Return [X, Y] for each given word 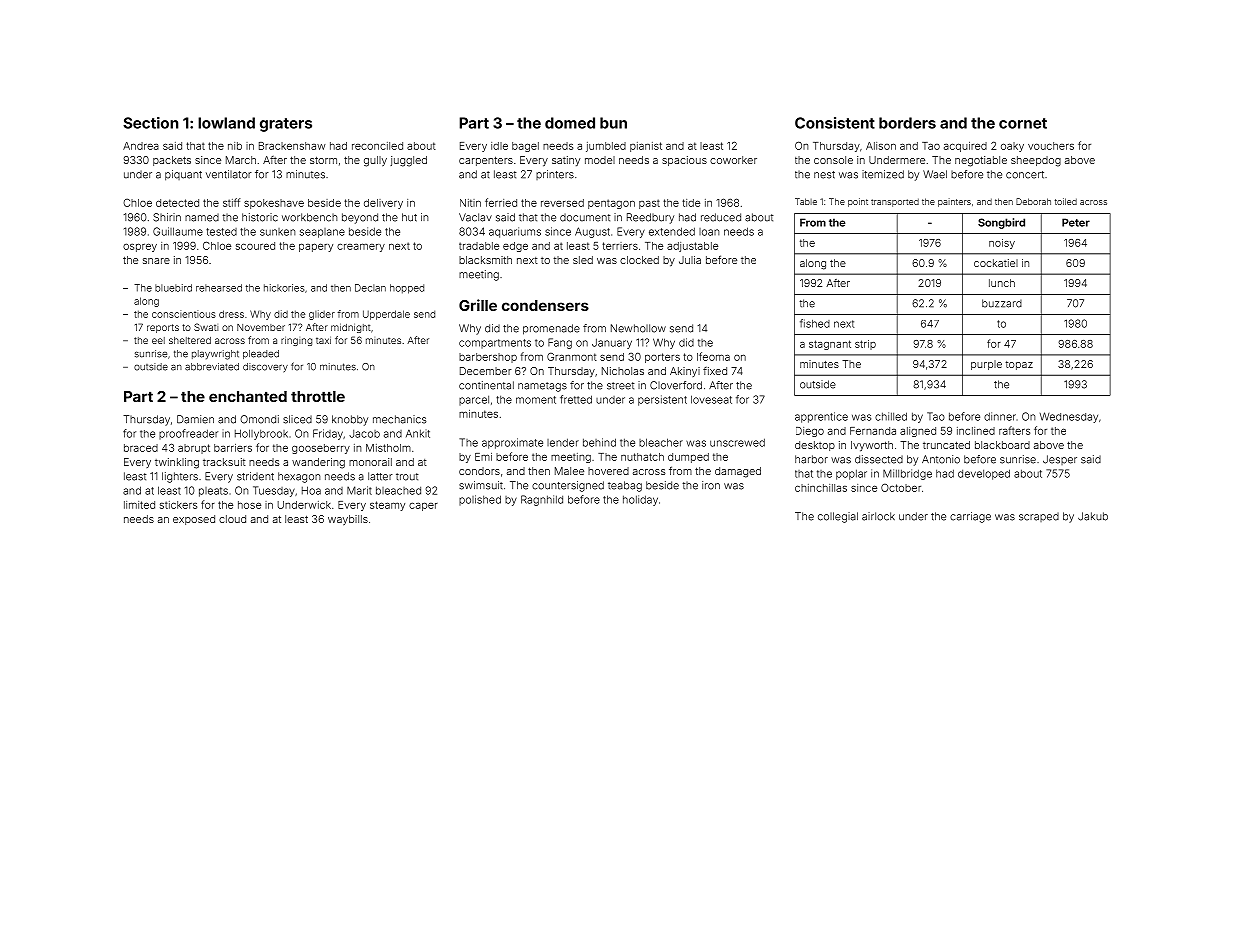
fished [815, 323]
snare [156, 261]
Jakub [1093, 516]
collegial [838, 517]
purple [986, 365]
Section [150, 123]
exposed [194, 520]
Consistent [835, 123]
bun [613, 123]
